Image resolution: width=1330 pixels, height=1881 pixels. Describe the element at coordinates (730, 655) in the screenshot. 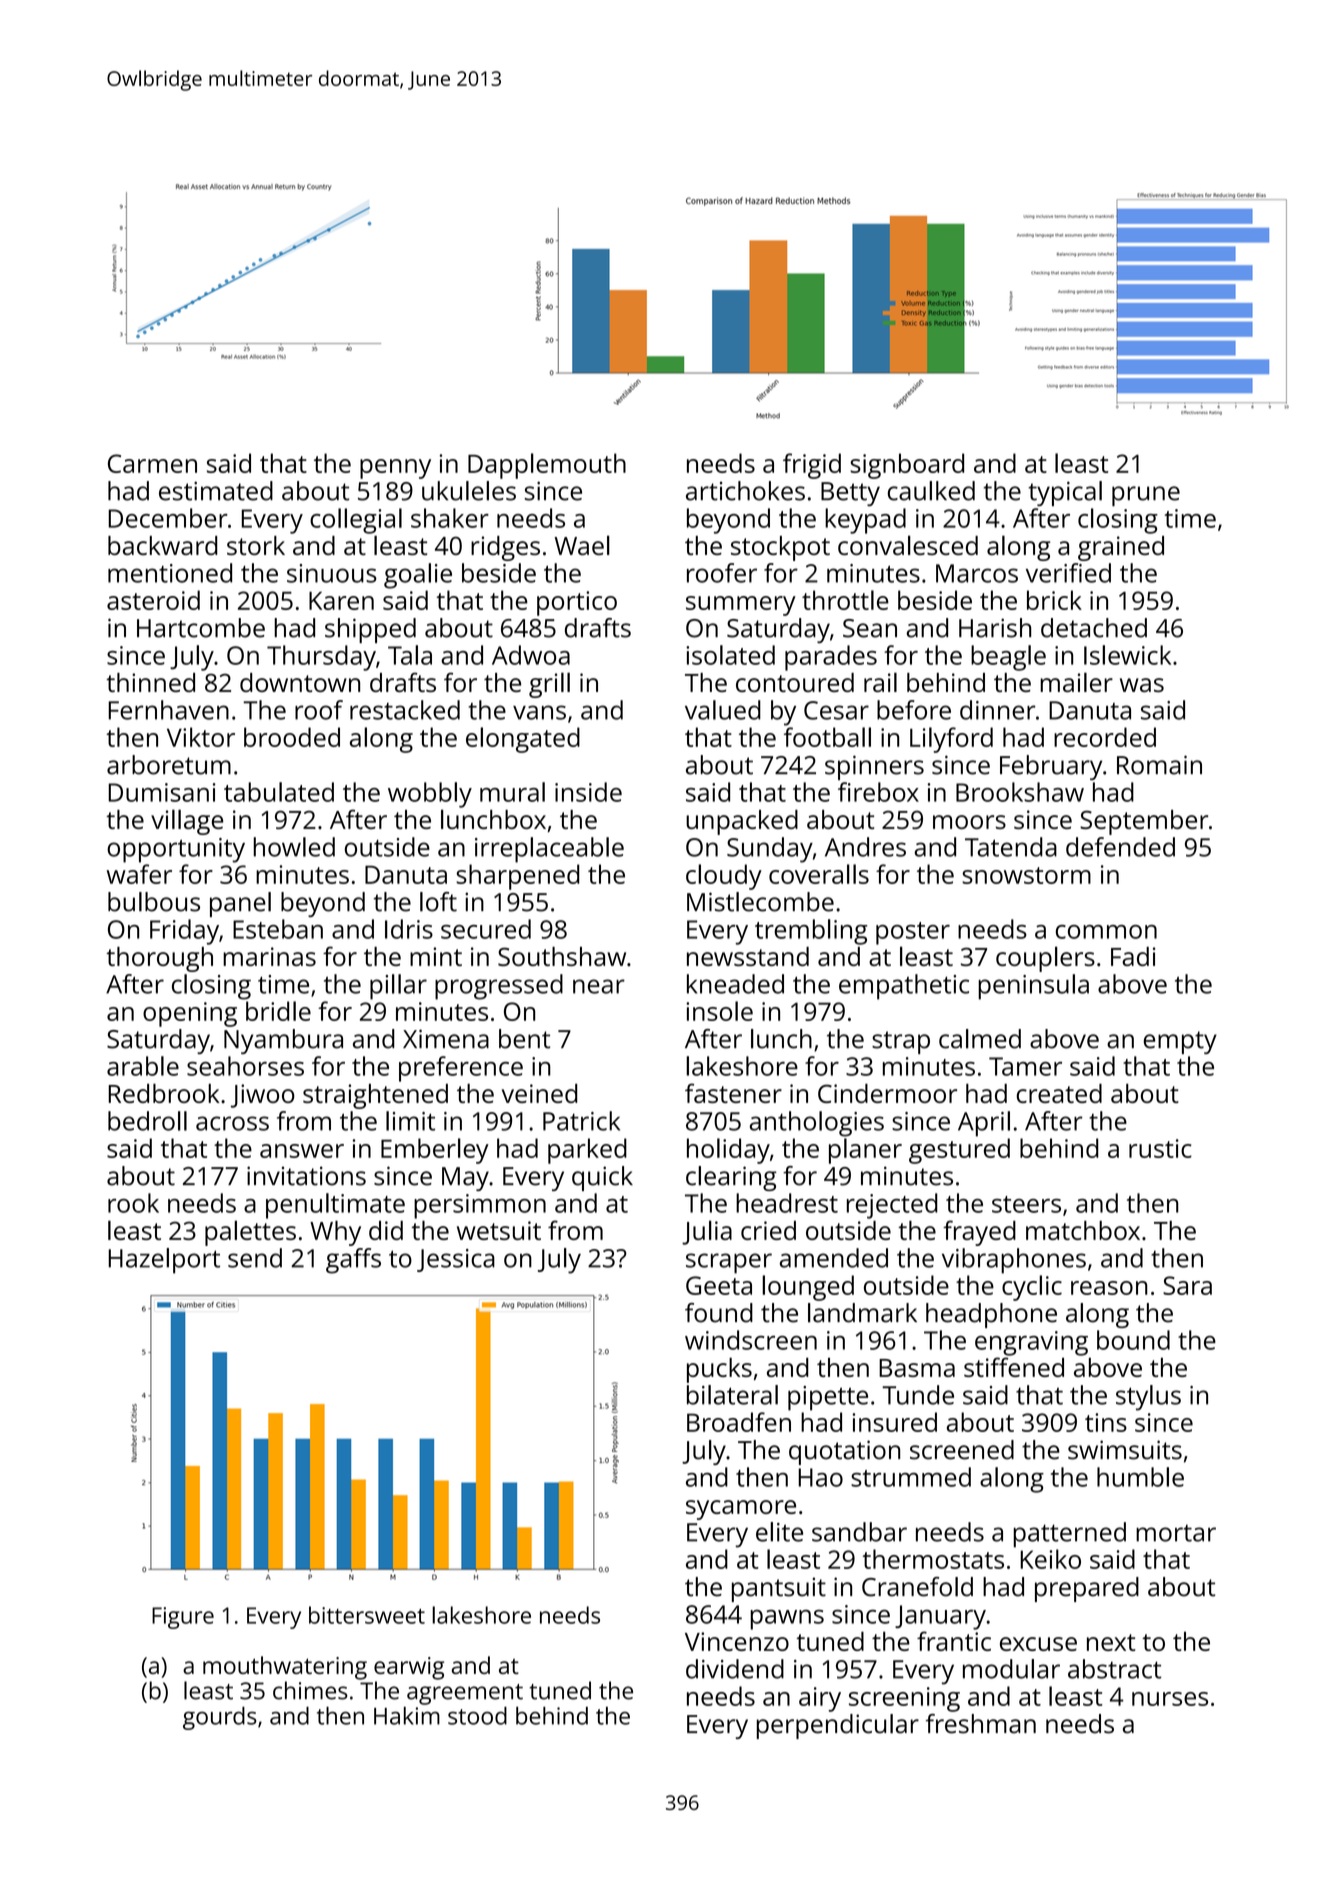

I see `isolated` at that location.
